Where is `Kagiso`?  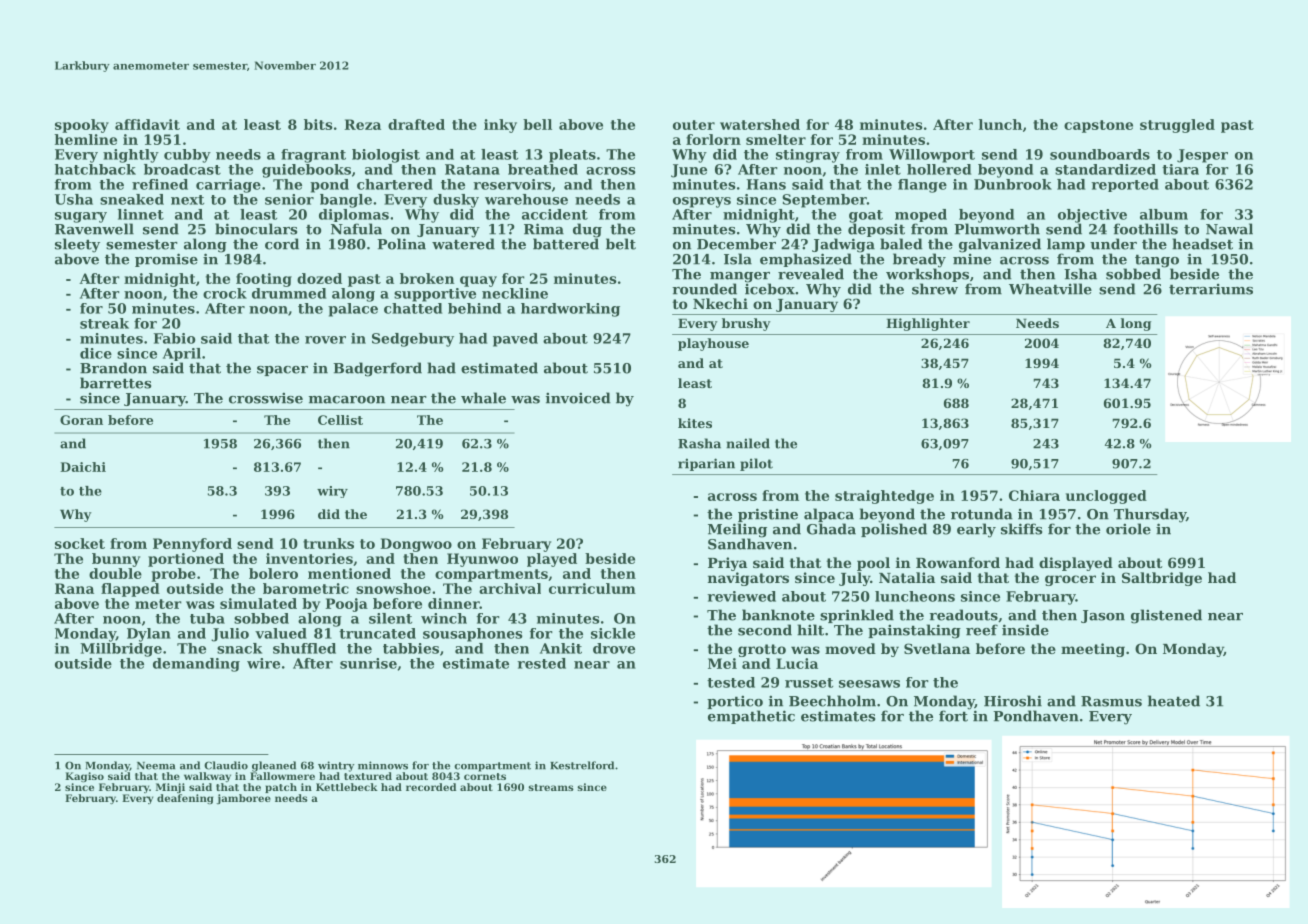 Kagiso is located at coordinates (84, 777).
